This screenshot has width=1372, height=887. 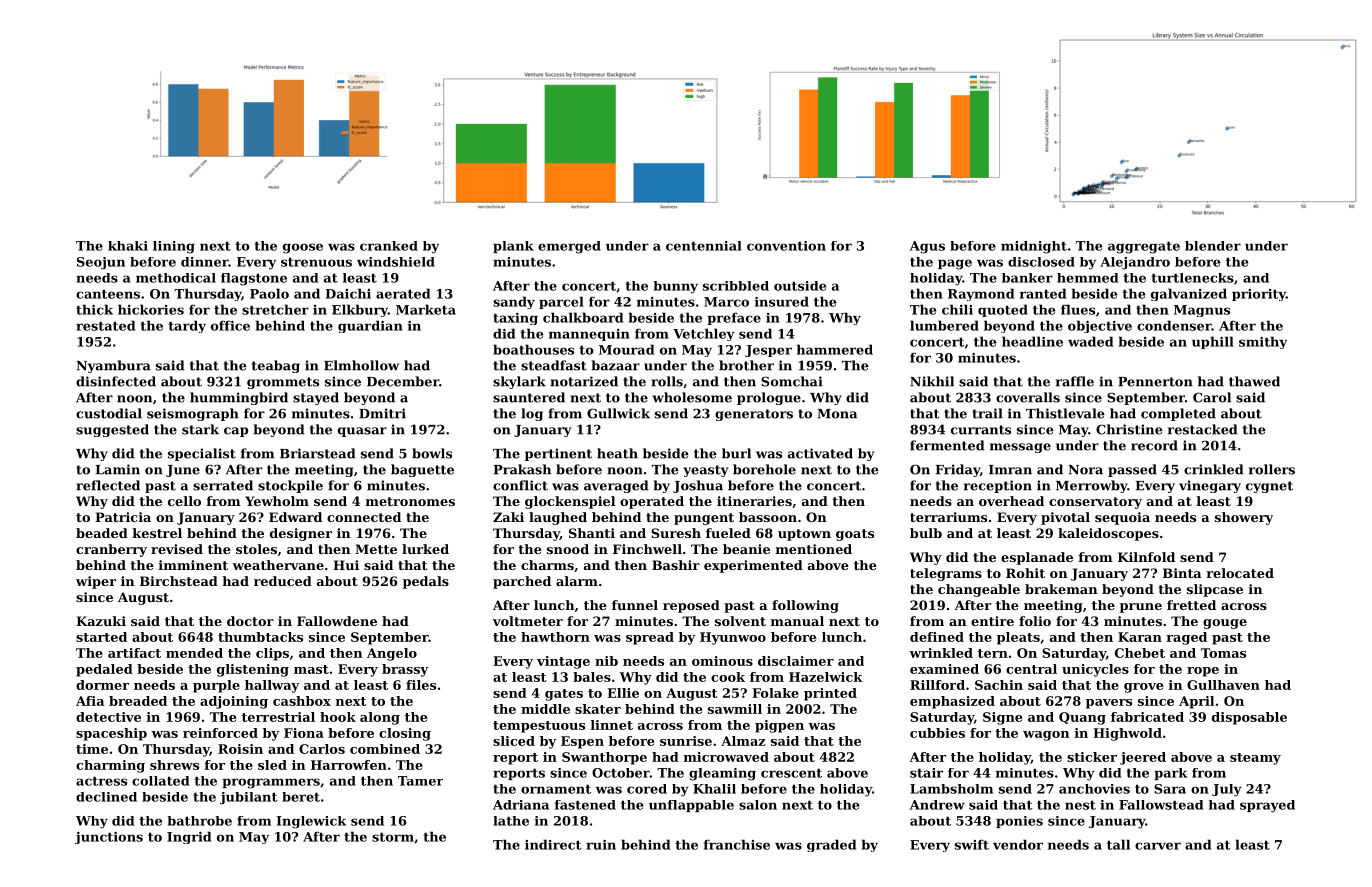 I want to click on franchise, so click(x=737, y=844).
